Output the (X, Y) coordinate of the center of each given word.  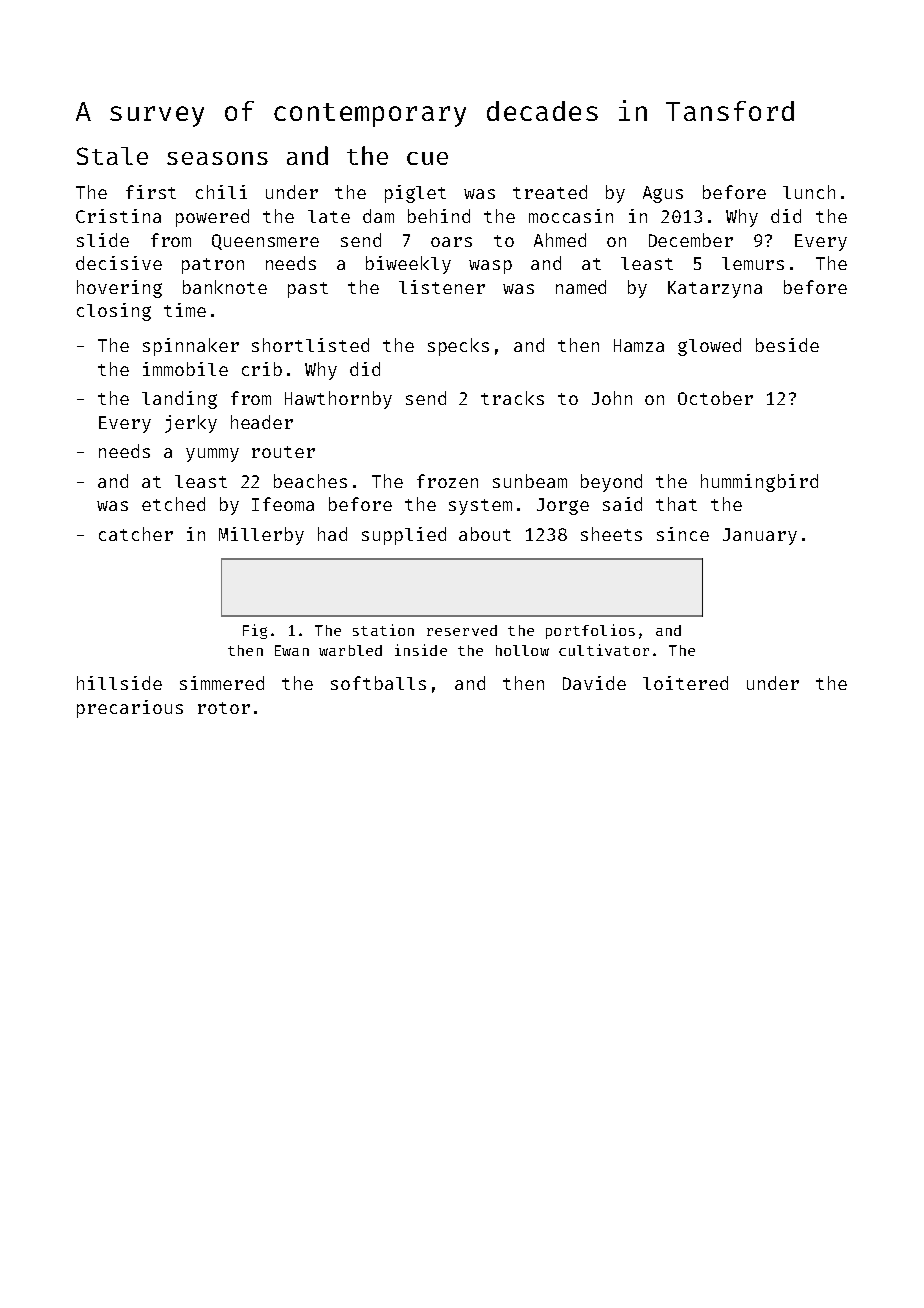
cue (427, 158)
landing (179, 400)
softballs (378, 683)
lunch (809, 192)
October (715, 398)
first (151, 192)
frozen (447, 481)
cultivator (604, 650)
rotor (224, 708)
